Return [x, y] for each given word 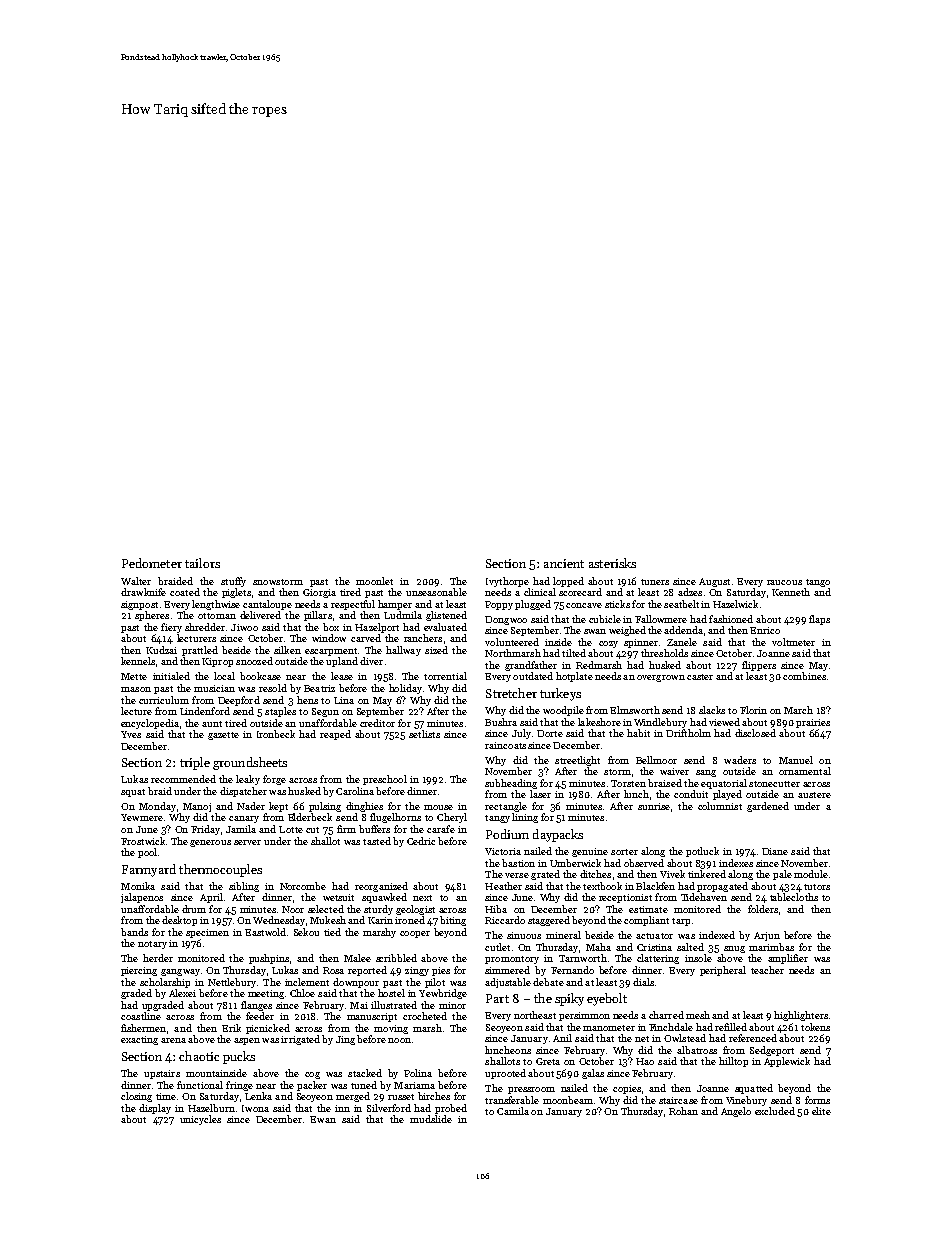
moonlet [374, 581]
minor [452, 1005]
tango [818, 583]
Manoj [197, 807]
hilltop [733, 1062]
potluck [702, 852]
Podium [507, 834]
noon [399, 1040]
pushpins [269, 959]
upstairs [162, 1074]
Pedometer [152, 563]
